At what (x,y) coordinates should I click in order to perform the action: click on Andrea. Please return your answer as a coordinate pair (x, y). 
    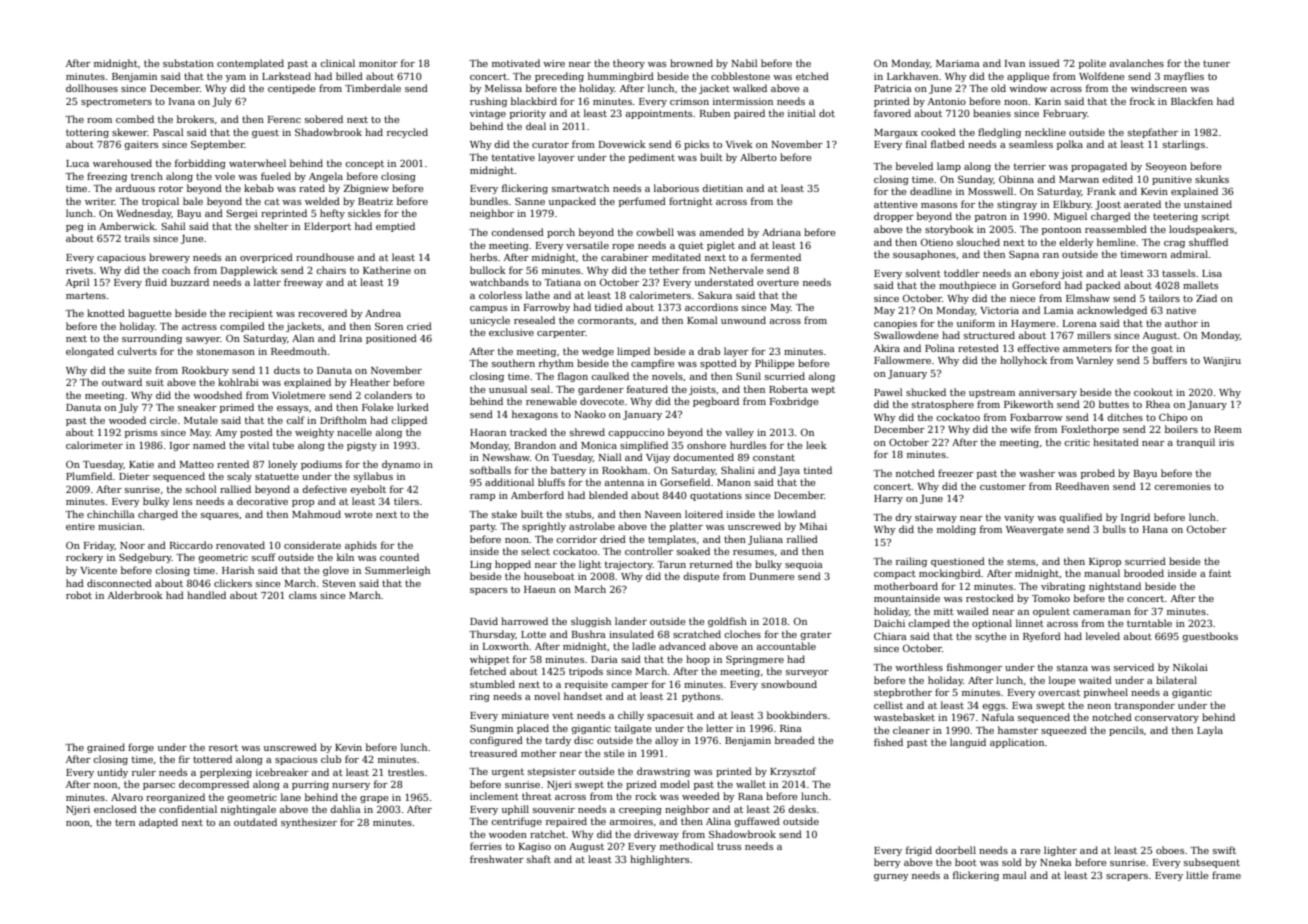
    Looking at the image, I should click on (383, 313).
